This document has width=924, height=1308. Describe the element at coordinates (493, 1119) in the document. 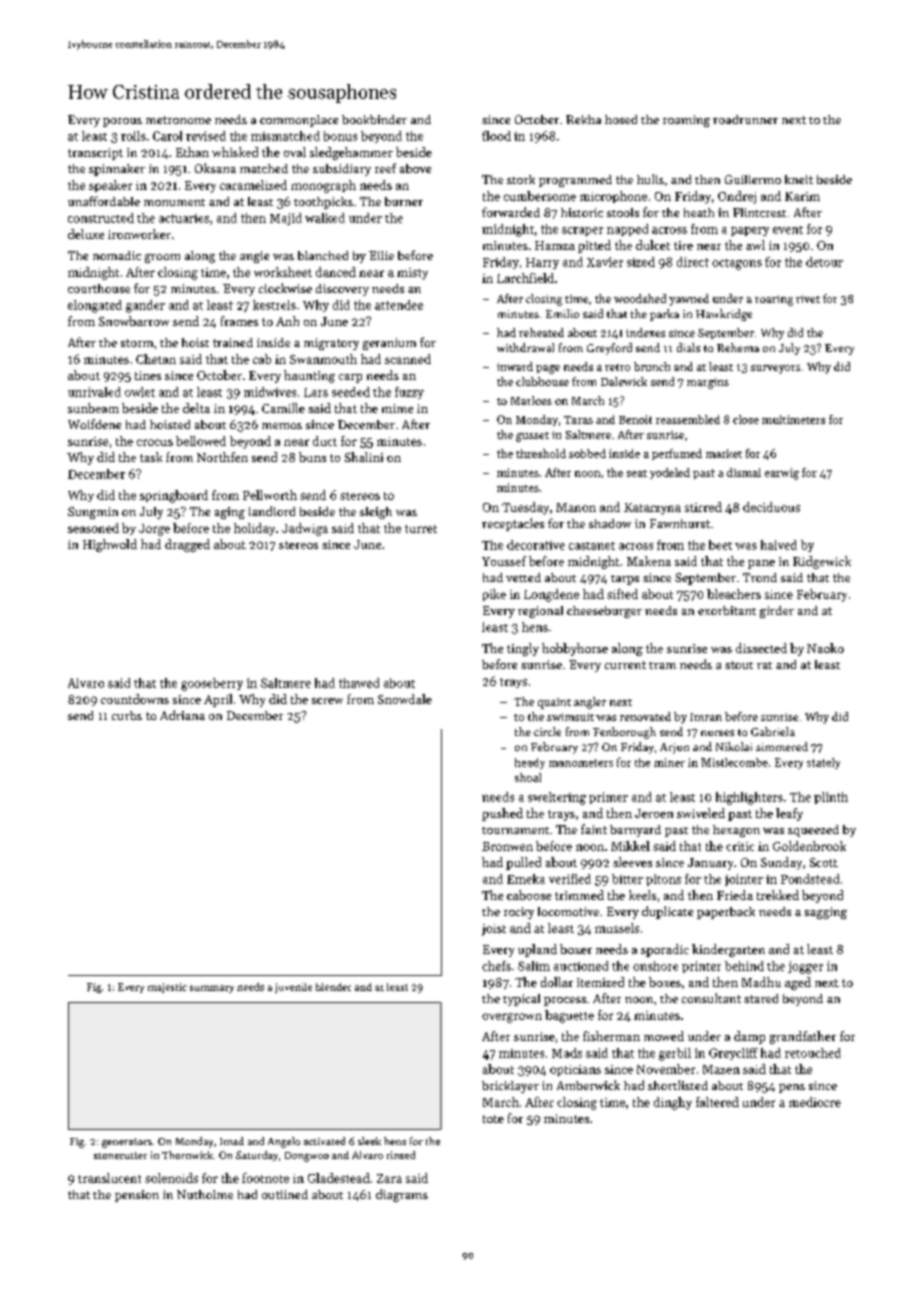

I see `tote` at that location.
